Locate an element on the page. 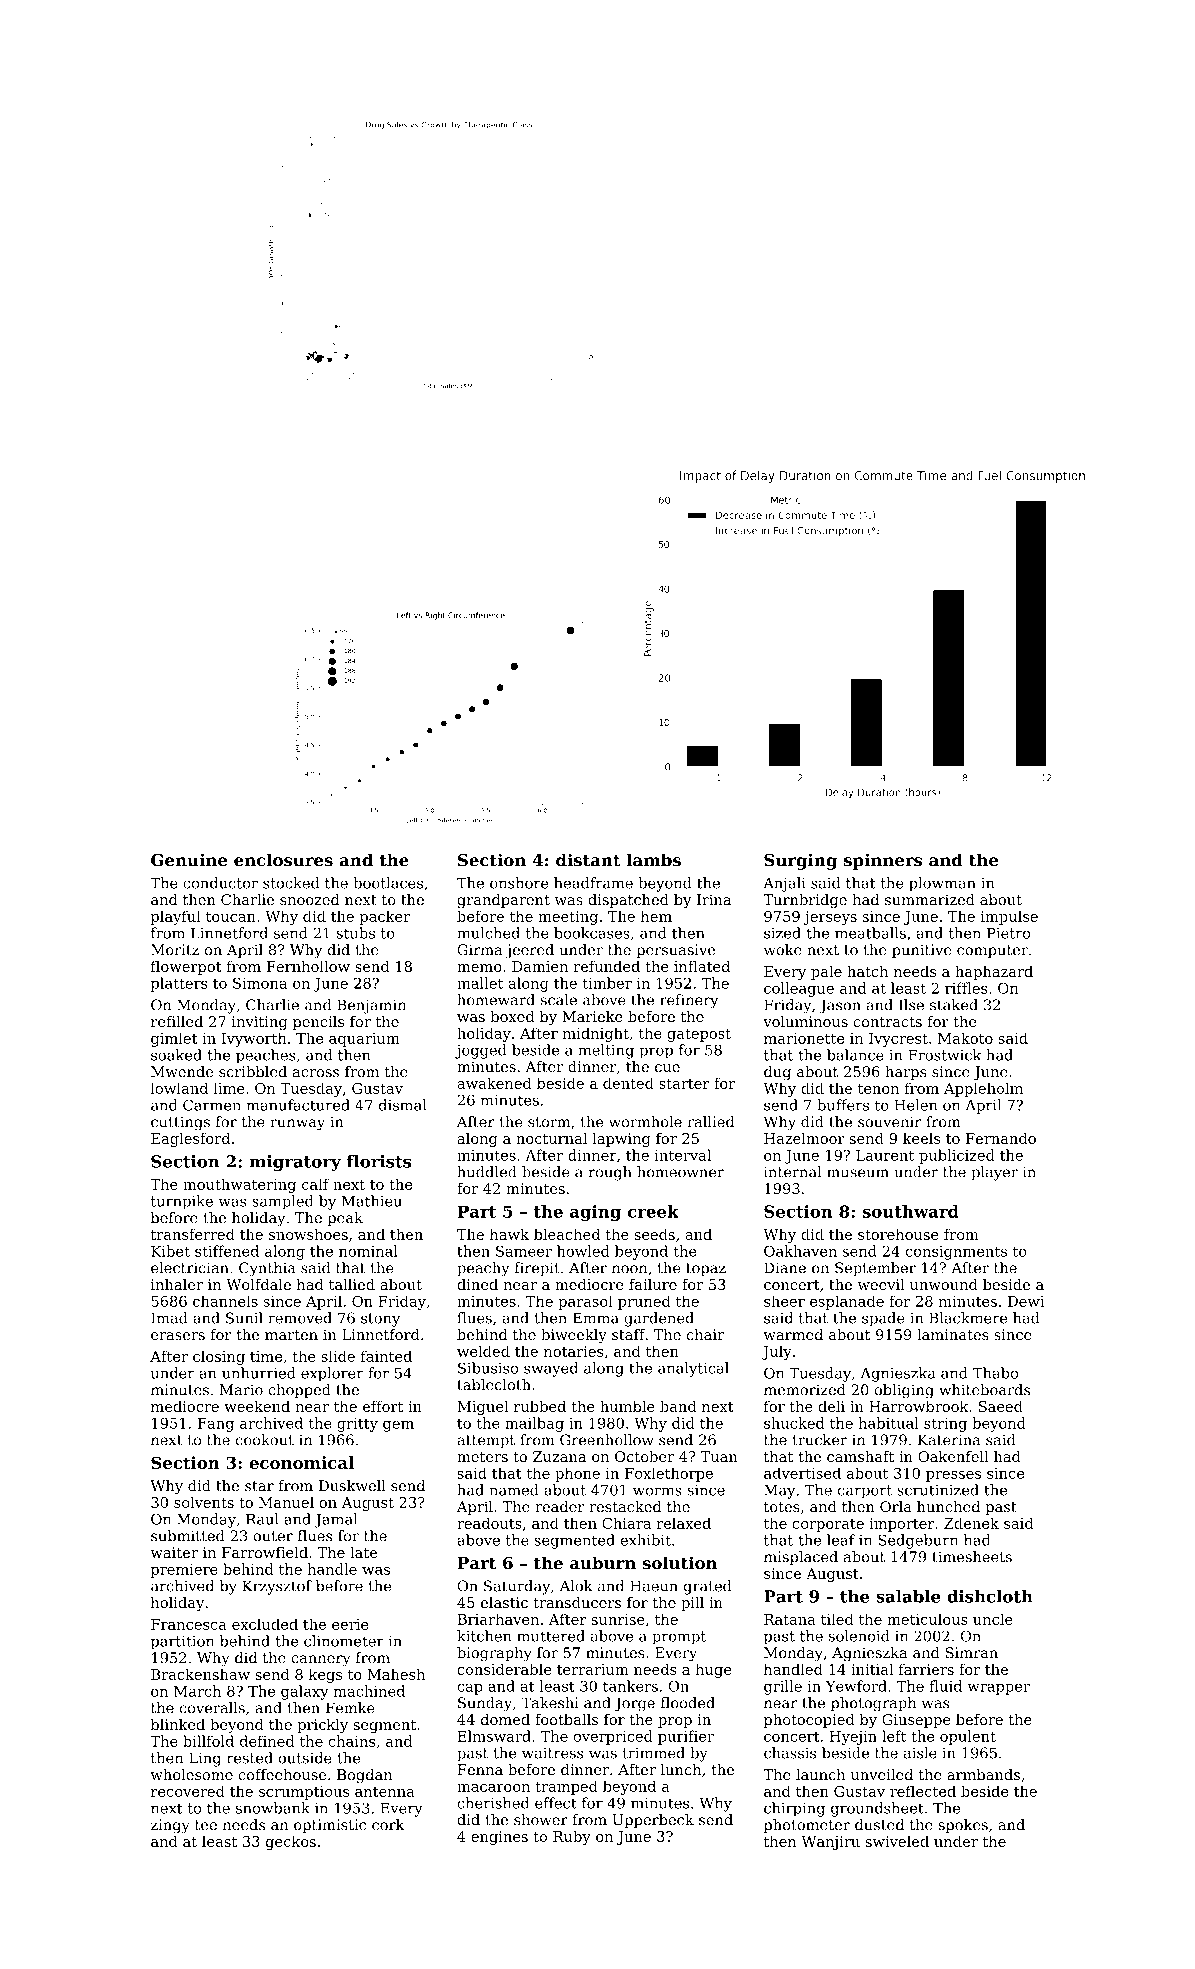  swayed is located at coordinates (551, 1369).
